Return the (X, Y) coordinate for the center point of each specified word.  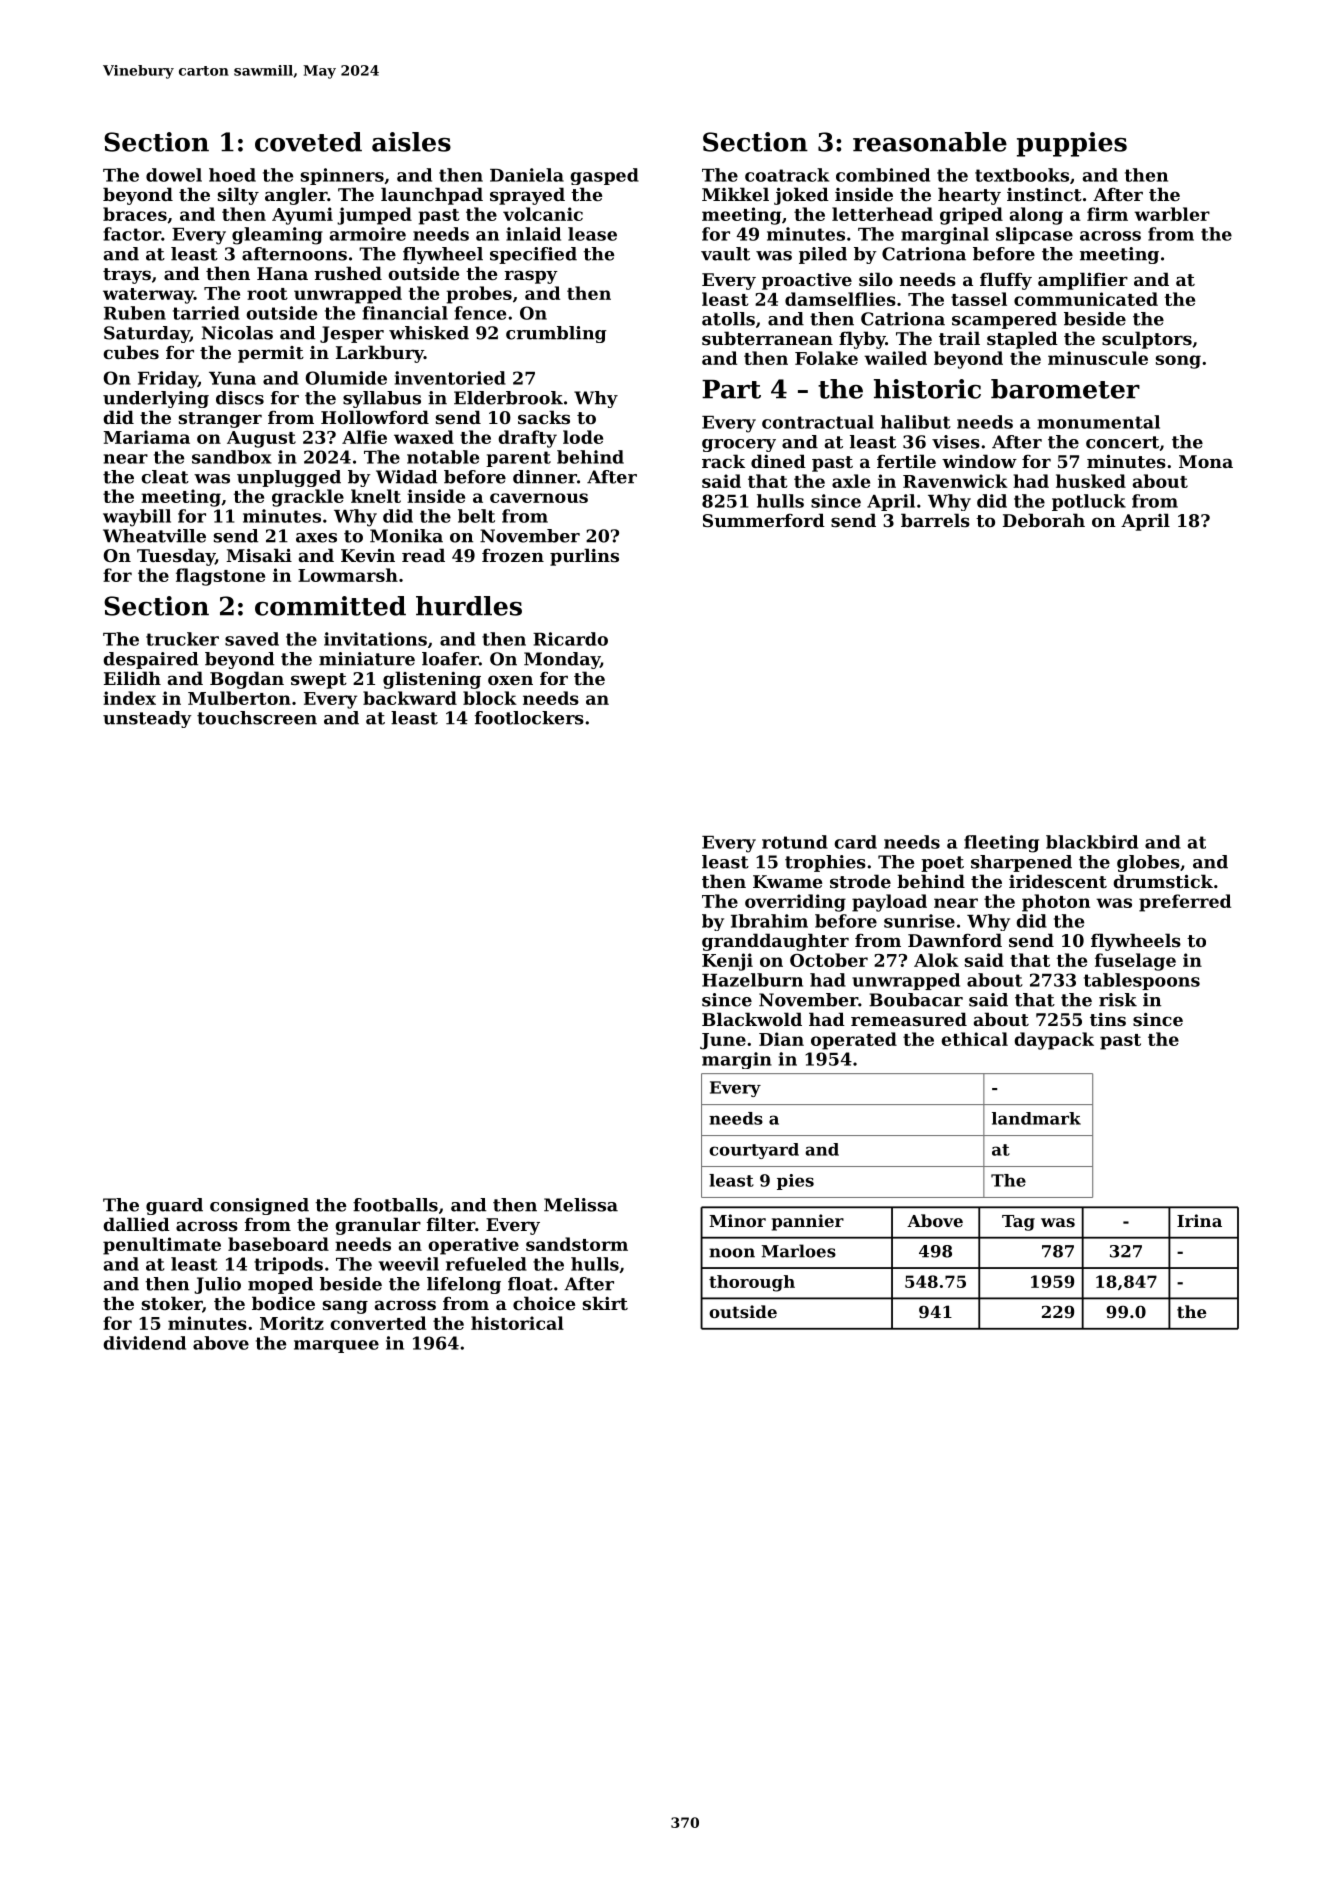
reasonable (930, 142)
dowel (174, 175)
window (979, 461)
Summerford (764, 520)
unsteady (147, 719)
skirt (605, 1303)
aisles (411, 142)
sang (345, 1307)
